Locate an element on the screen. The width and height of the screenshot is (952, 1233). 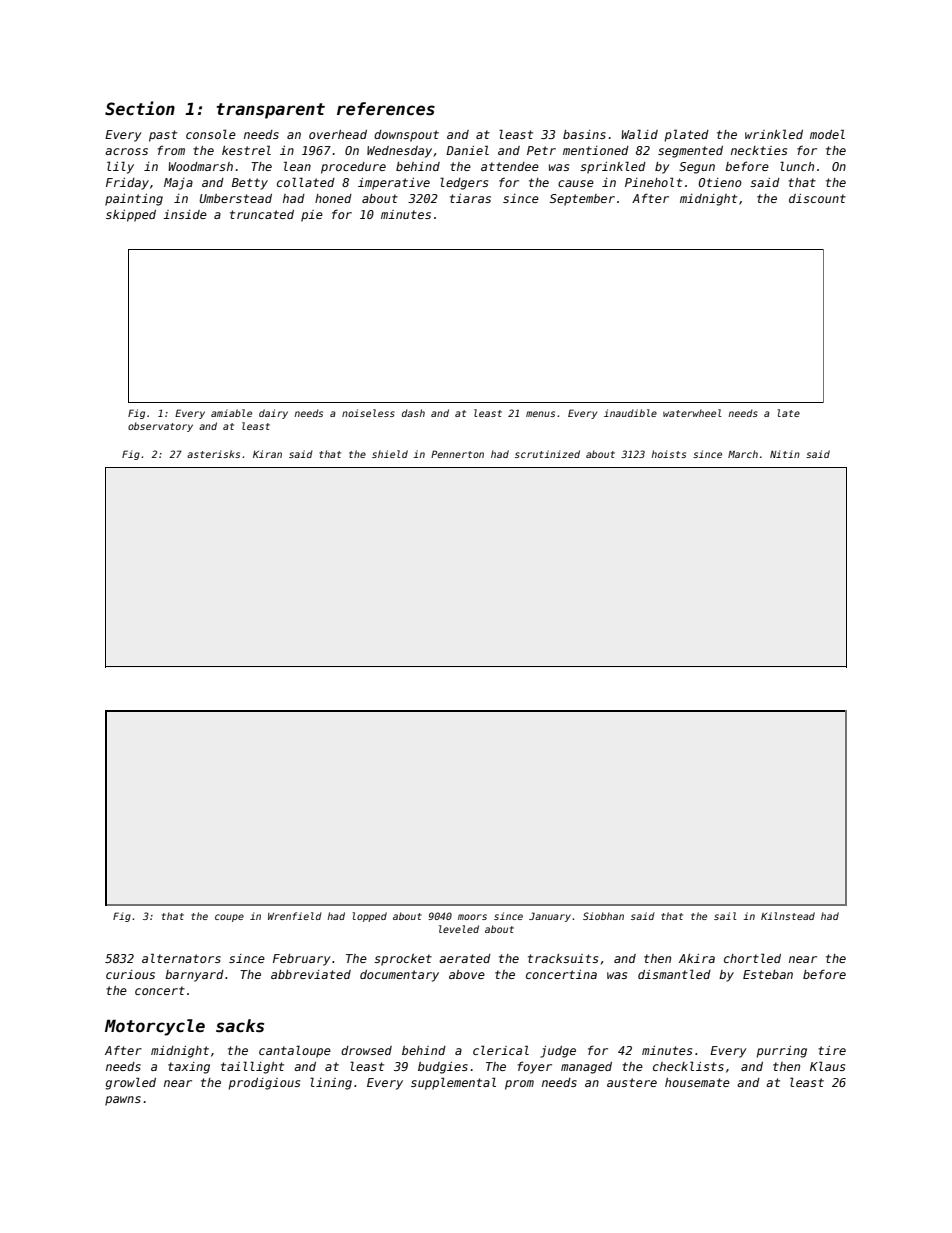
supplemental is located at coordinates (453, 1083).
